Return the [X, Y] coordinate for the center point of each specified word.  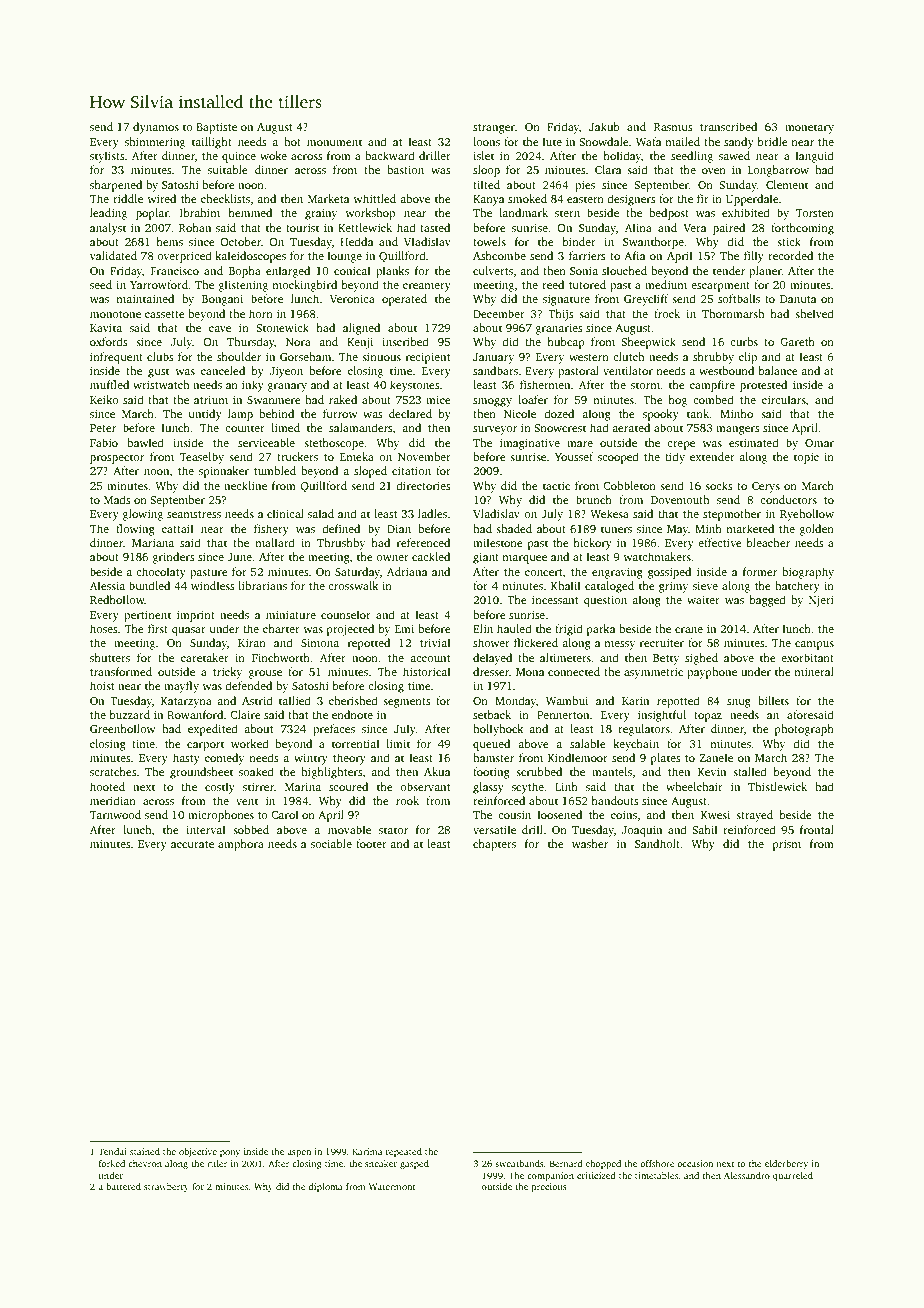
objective [198, 1152]
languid [815, 157]
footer [371, 843]
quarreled [793, 1176]
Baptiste [216, 128]
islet [483, 155]
